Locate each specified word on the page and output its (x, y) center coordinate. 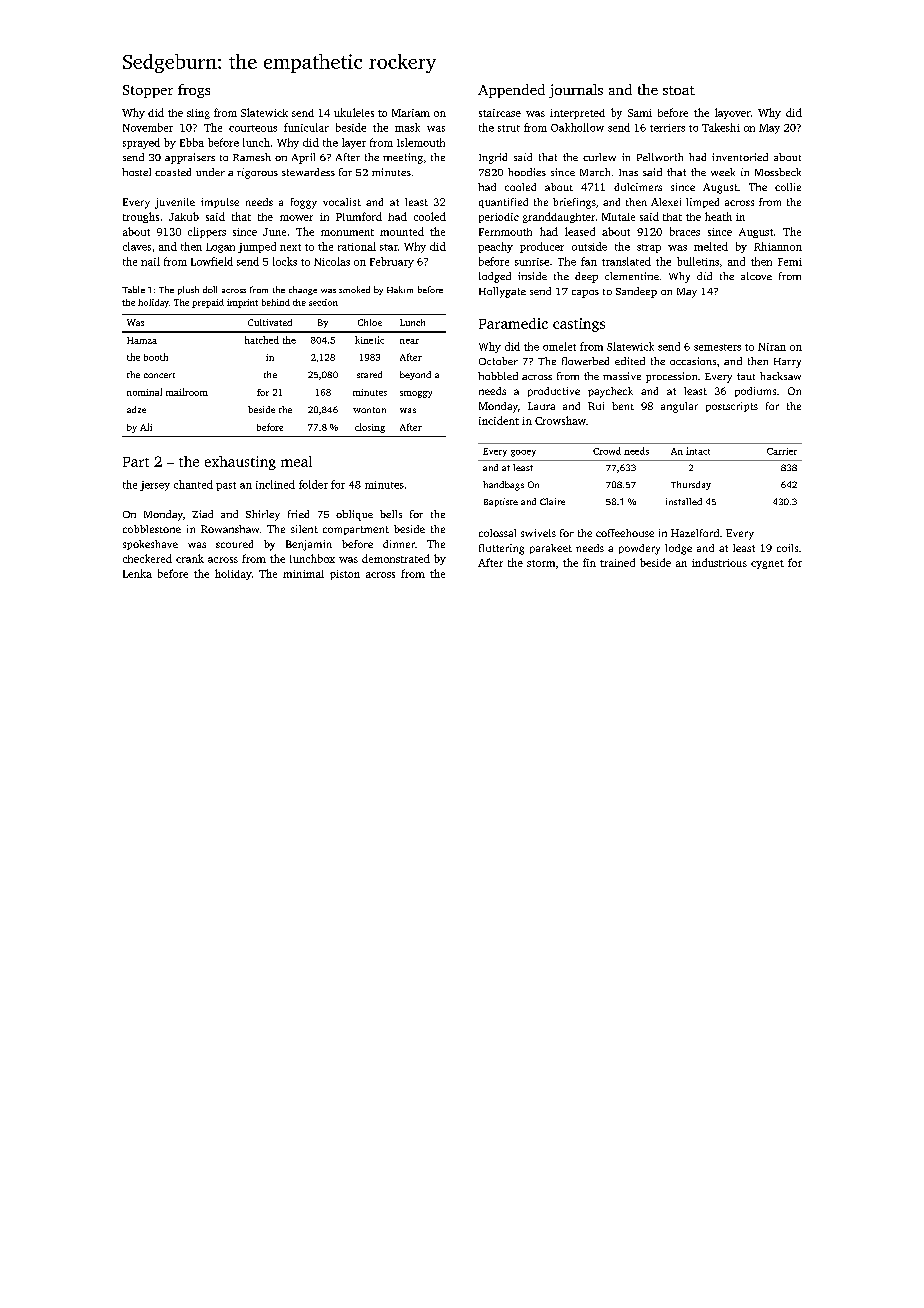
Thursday (691, 485)
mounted (402, 231)
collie (788, 187)
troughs (141, 217)
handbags (503, 486)
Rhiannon (778, 246)
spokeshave (150, 545)
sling (198, 114)
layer (354, 143)
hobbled (498, 376)
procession (671, 377)
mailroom (187, 392)
